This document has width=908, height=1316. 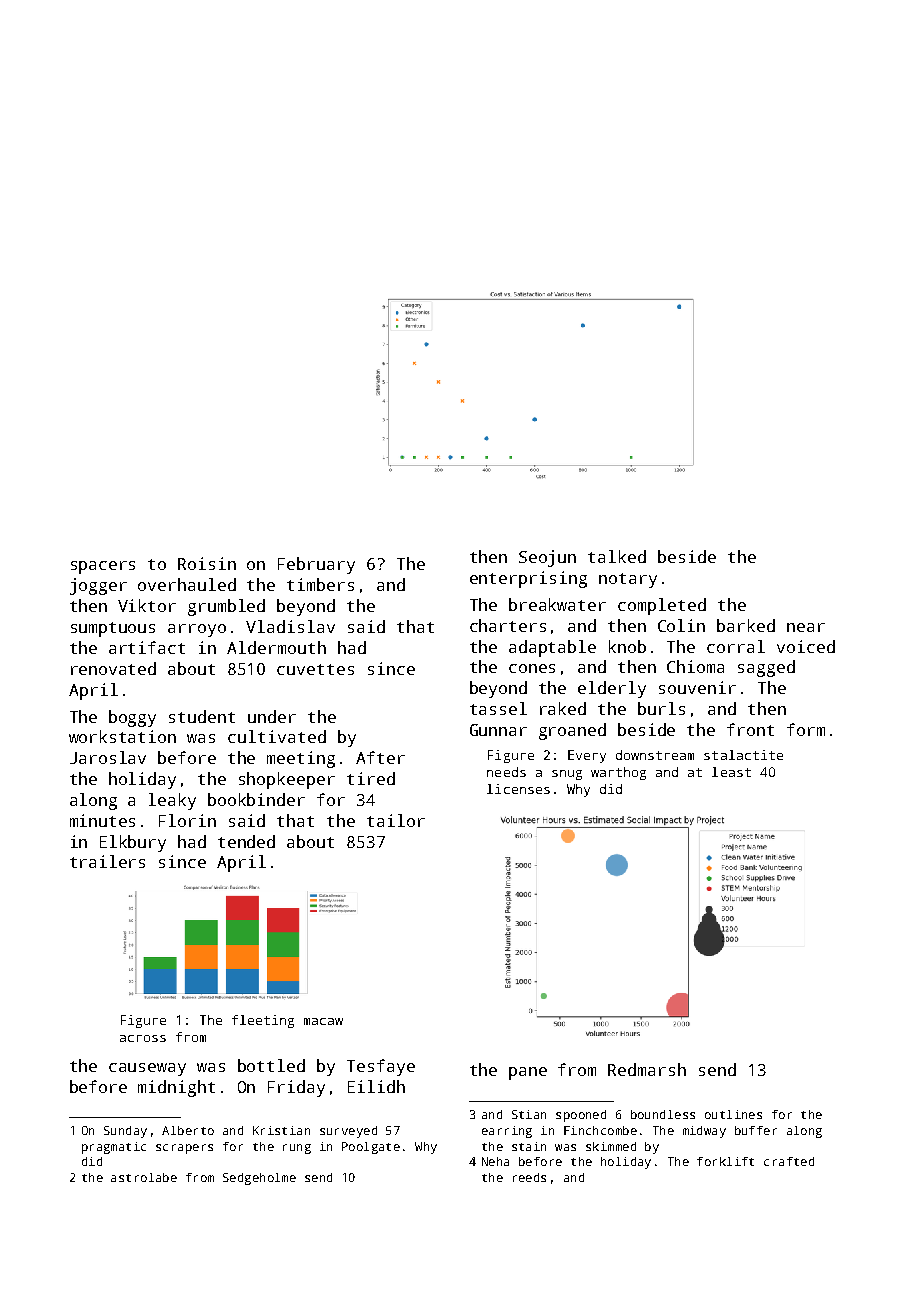 What do you see at coordinates (532, 668) in the document?
I see `cones` at bounding box center [532, 668].
